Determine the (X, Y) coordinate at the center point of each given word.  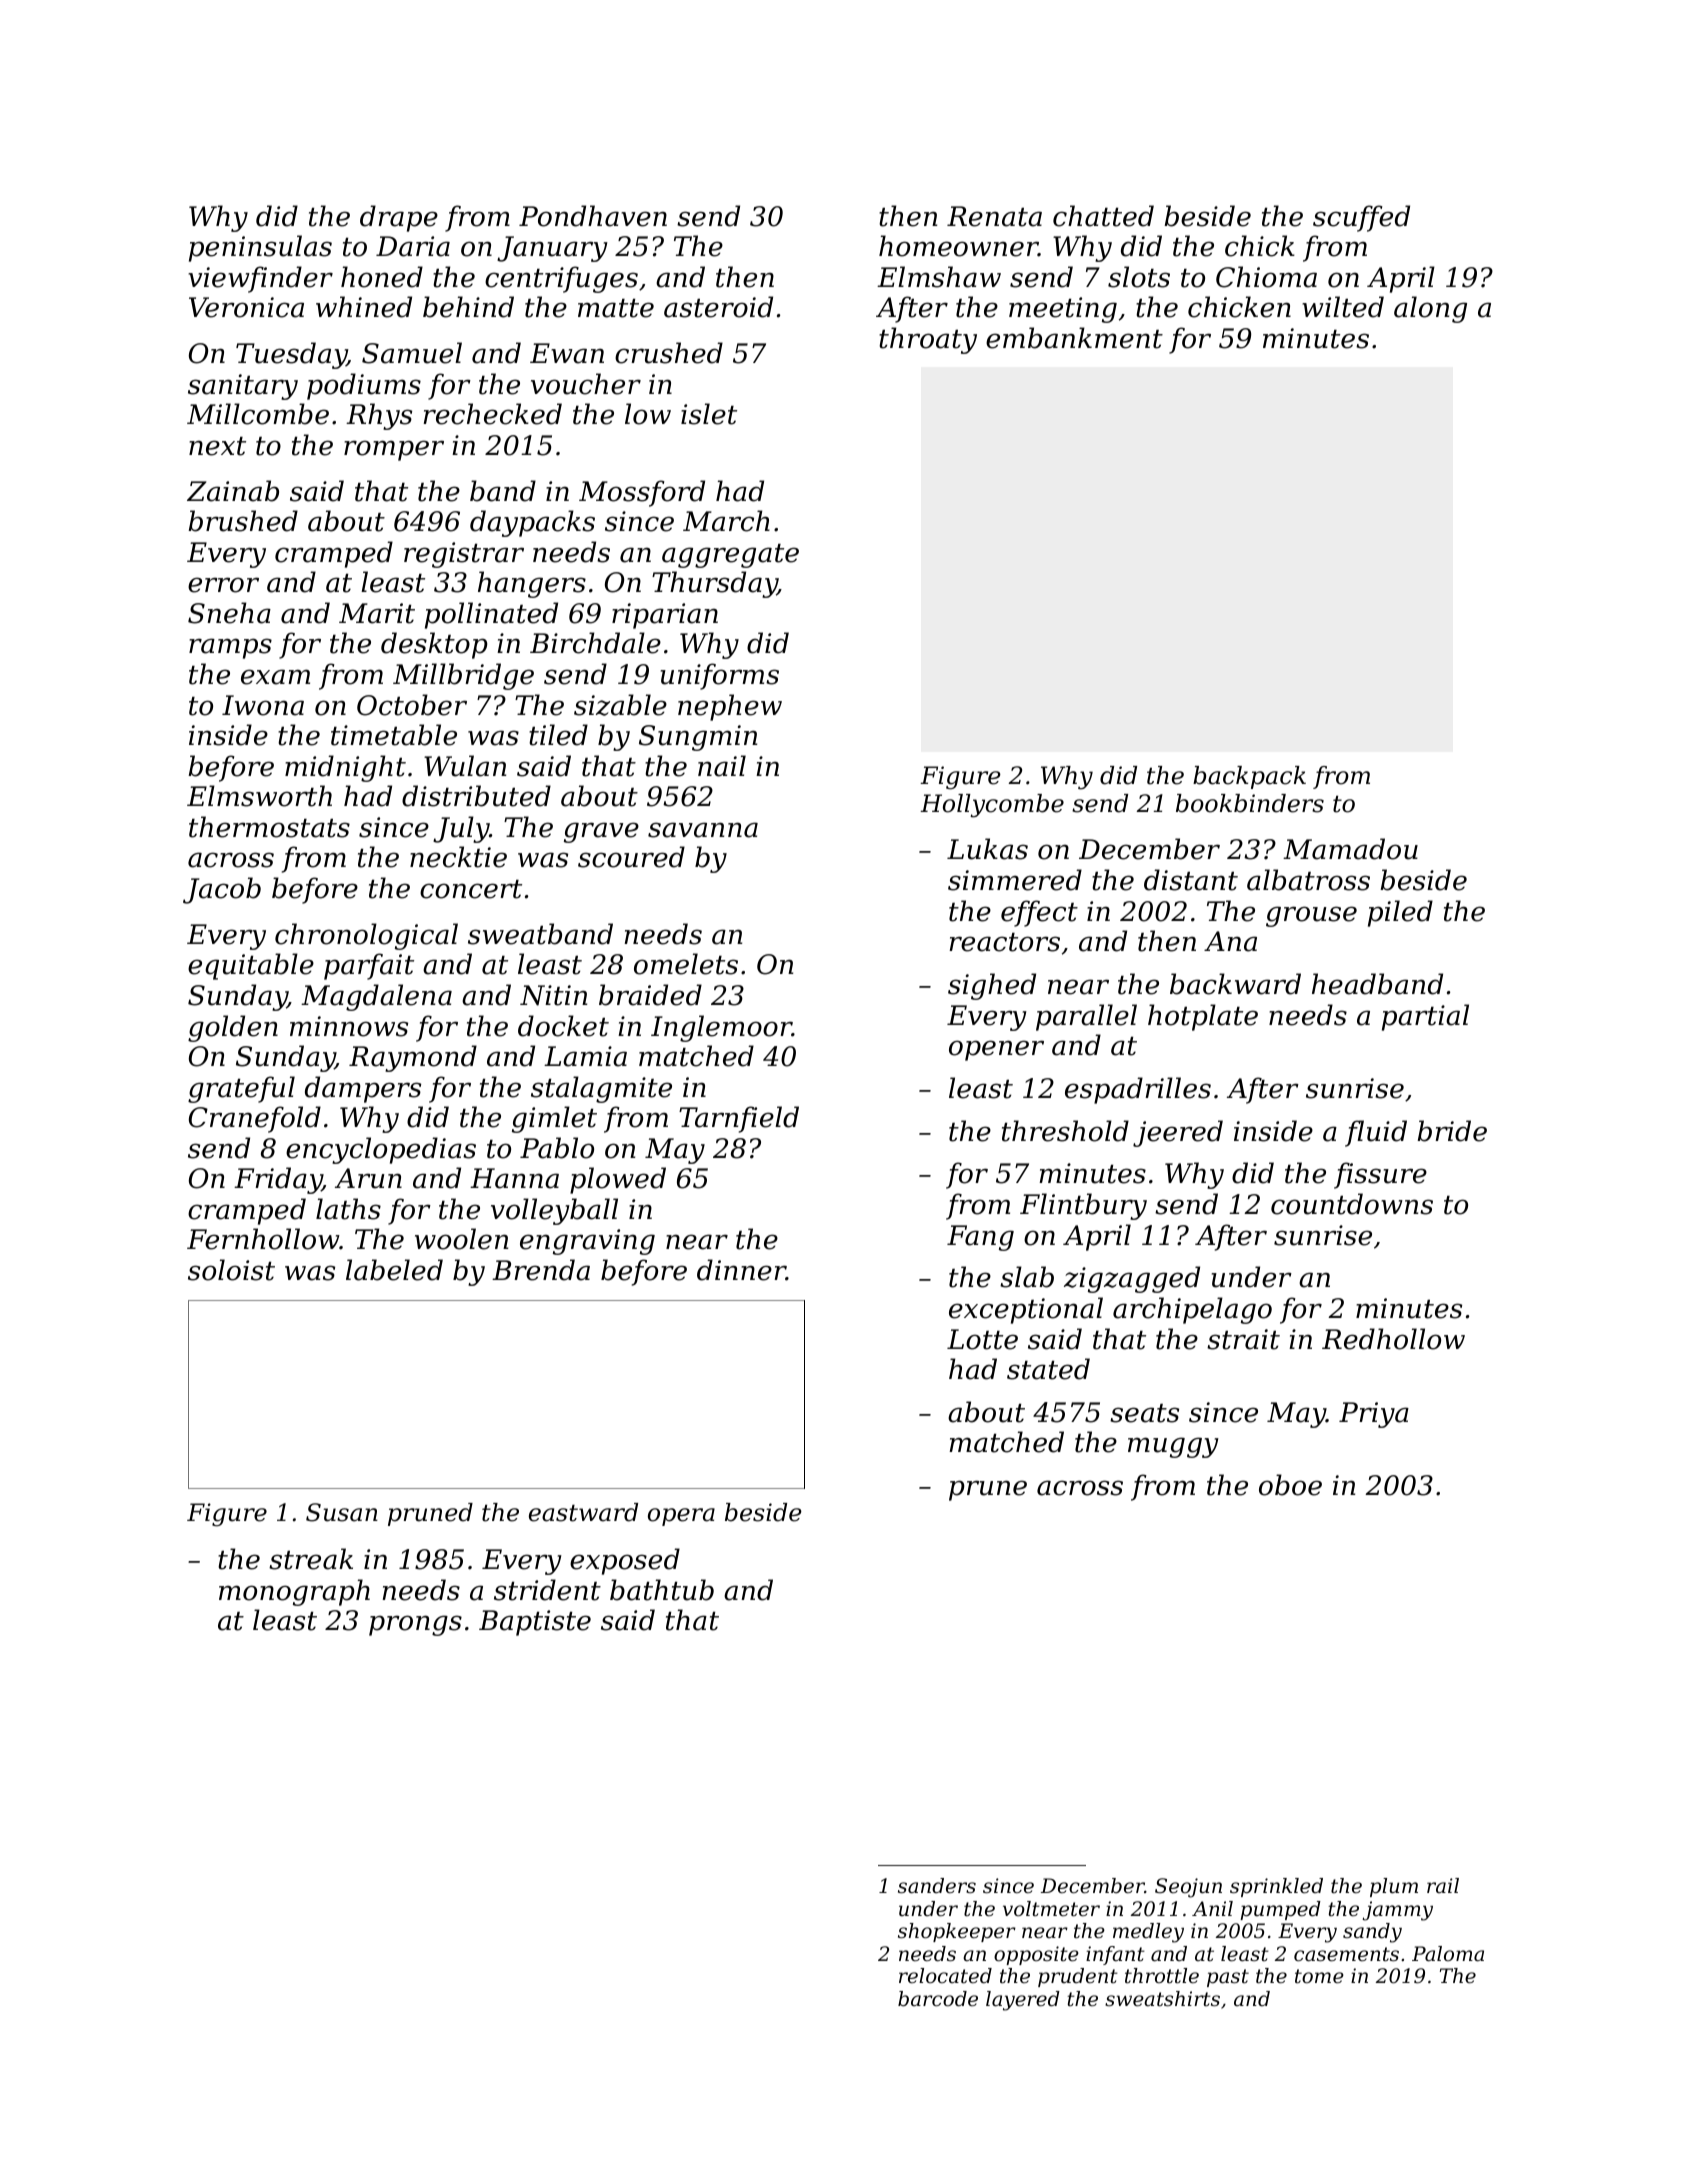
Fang (980, 1238)
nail (722, 766)
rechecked (492, 414)
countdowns (1352, 1204)
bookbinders (1250, 803)
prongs (415, 1625)
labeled (394, 1270)
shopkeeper (957, 1932)
